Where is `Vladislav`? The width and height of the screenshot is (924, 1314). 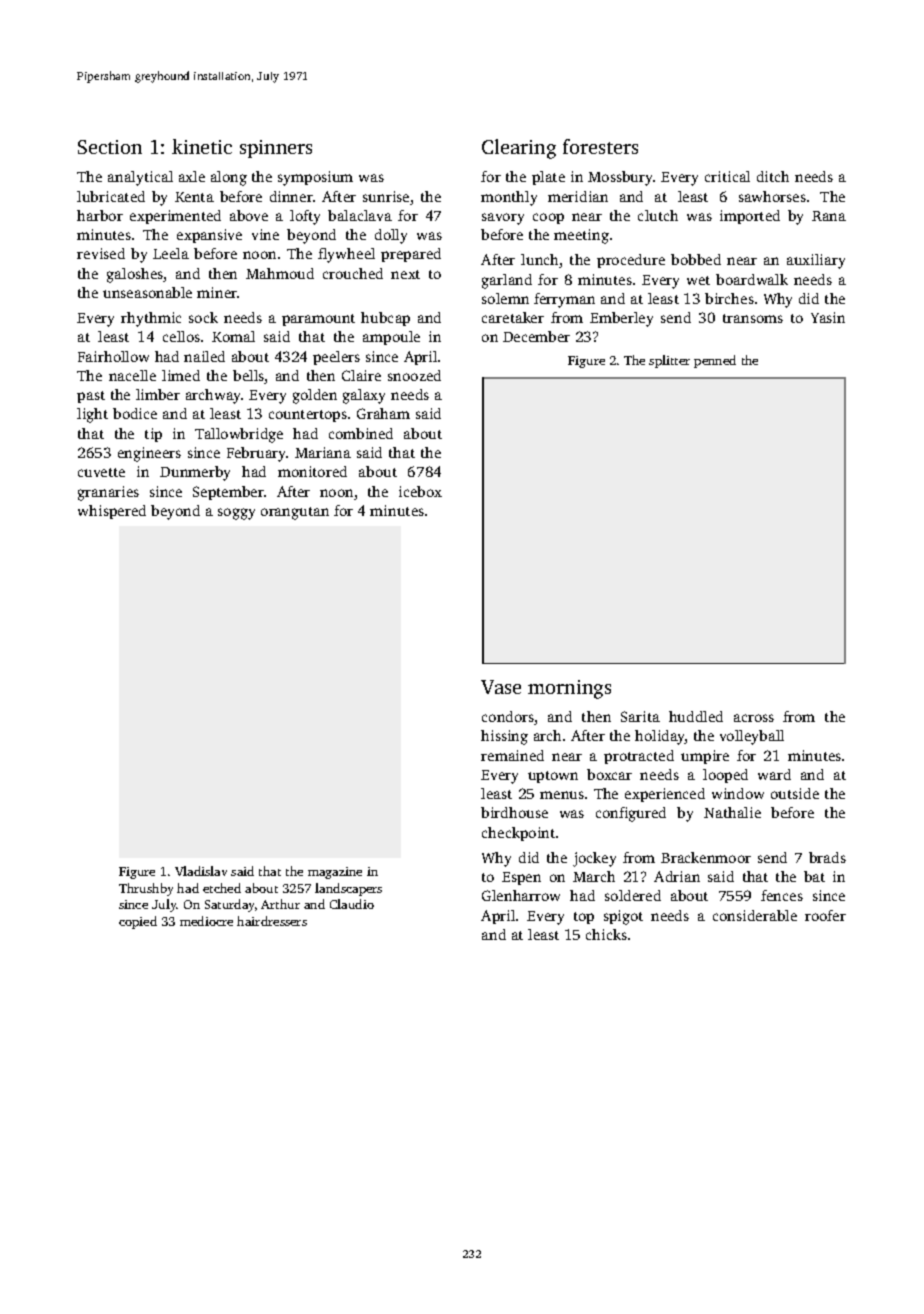
Vladislav is located at coordinates (201, 871).
